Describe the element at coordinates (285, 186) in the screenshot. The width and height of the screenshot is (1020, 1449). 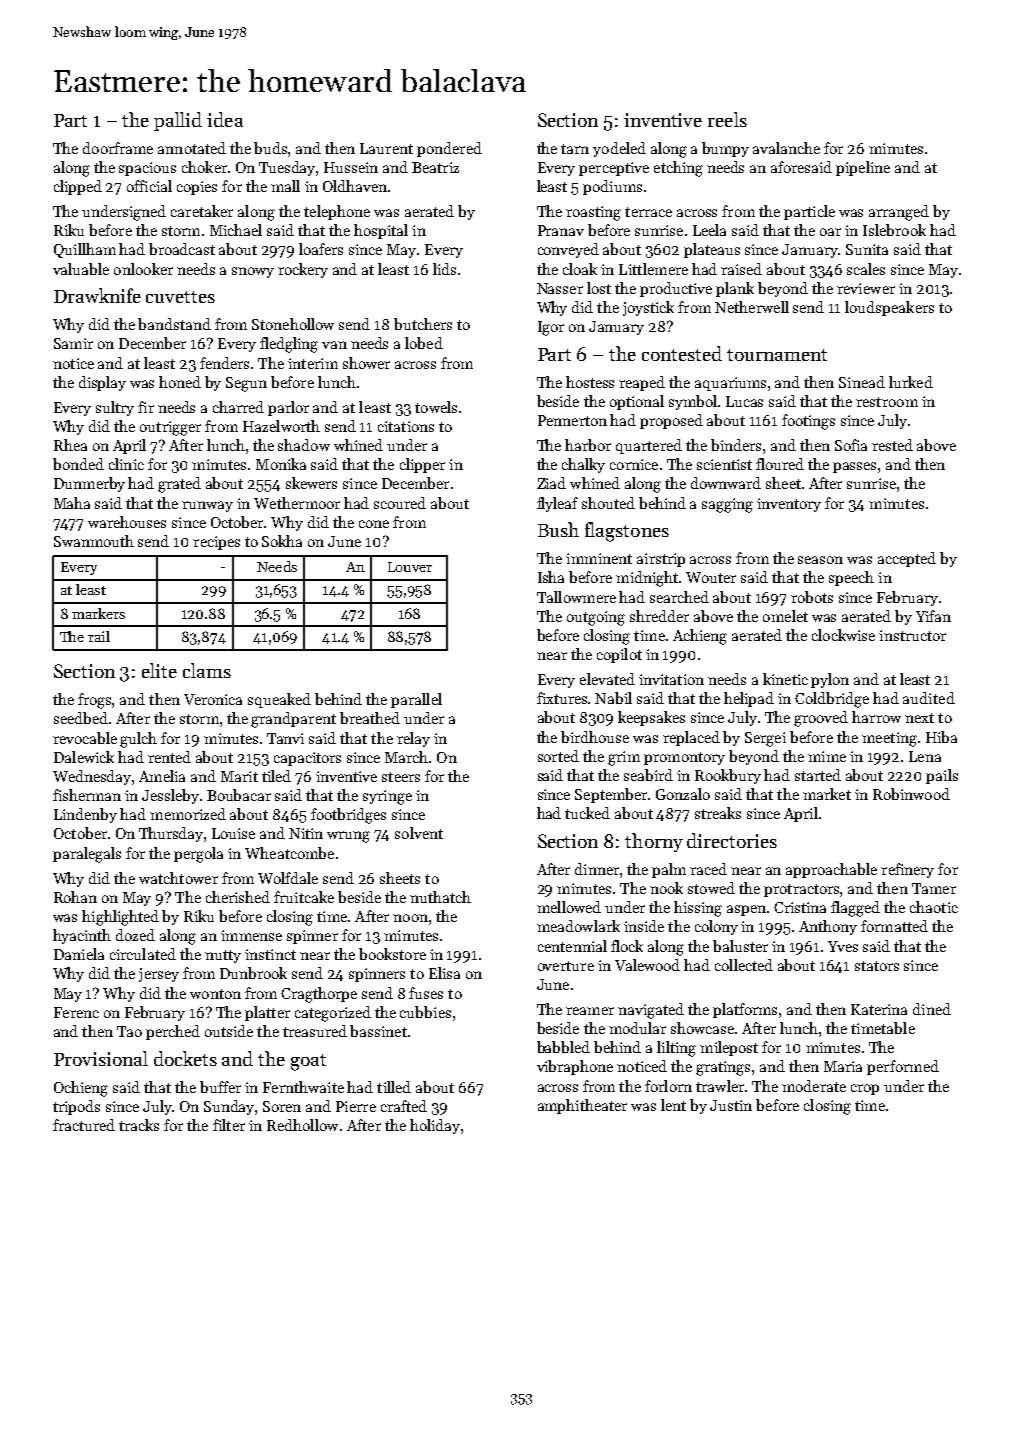
I see `mall` at that location.
